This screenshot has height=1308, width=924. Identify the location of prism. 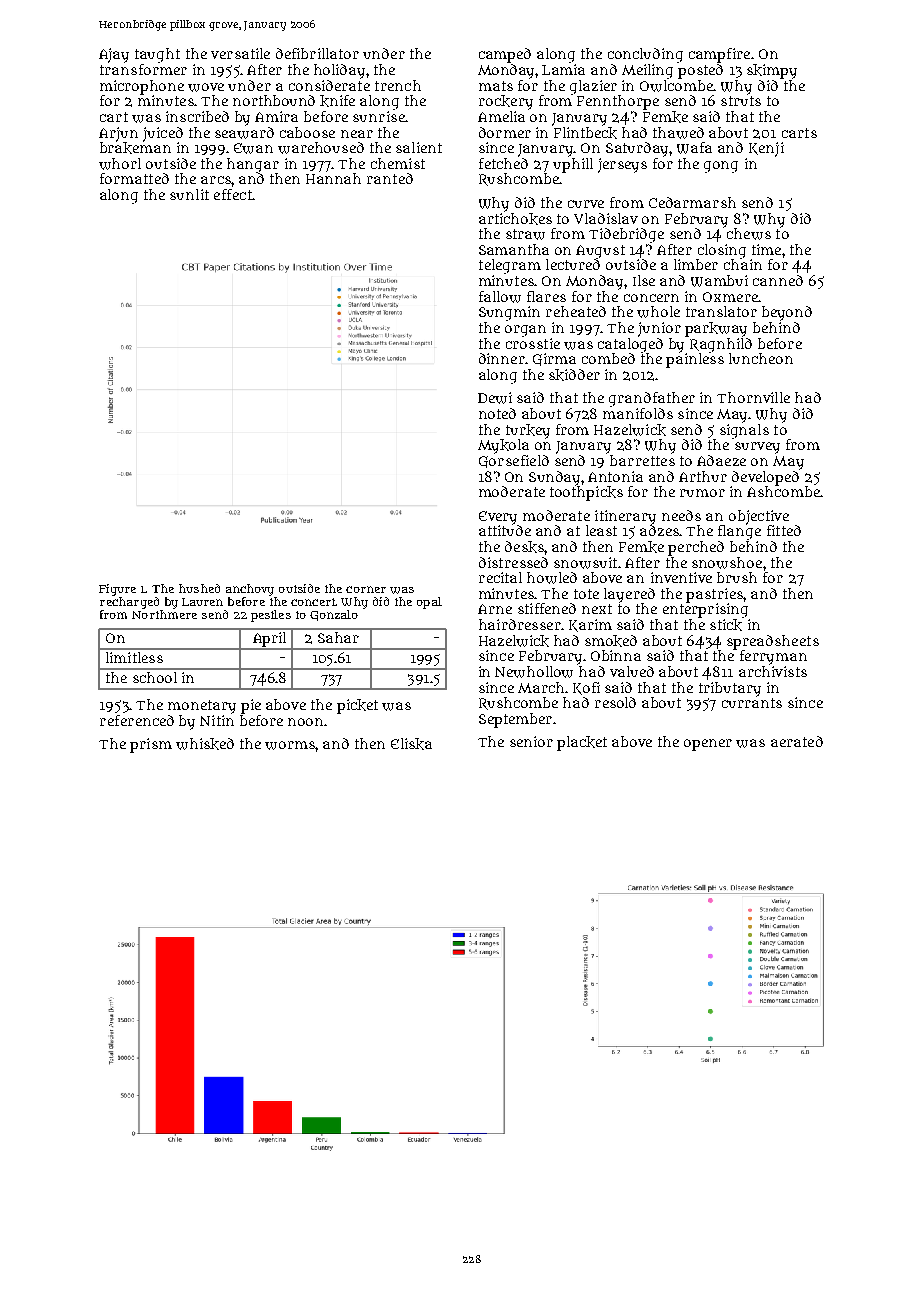
(151, 745).
